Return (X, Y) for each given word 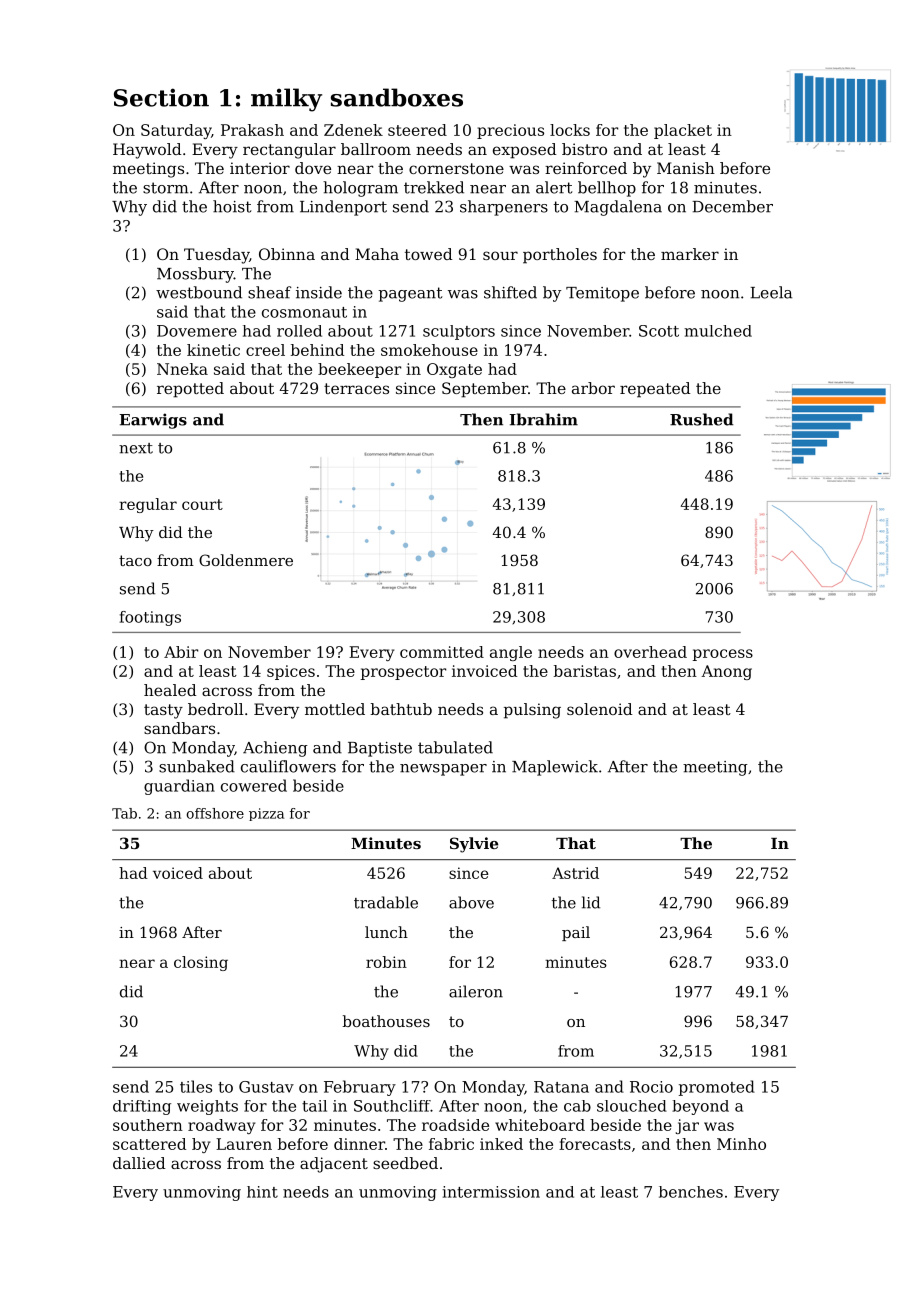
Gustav (266, 1087)
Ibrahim (543, 419)
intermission (491, 1192)
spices (291, 672)
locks (570, 130)
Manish (686, 168)
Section (161, 97)
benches (691, 1192)
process (723, 655)
